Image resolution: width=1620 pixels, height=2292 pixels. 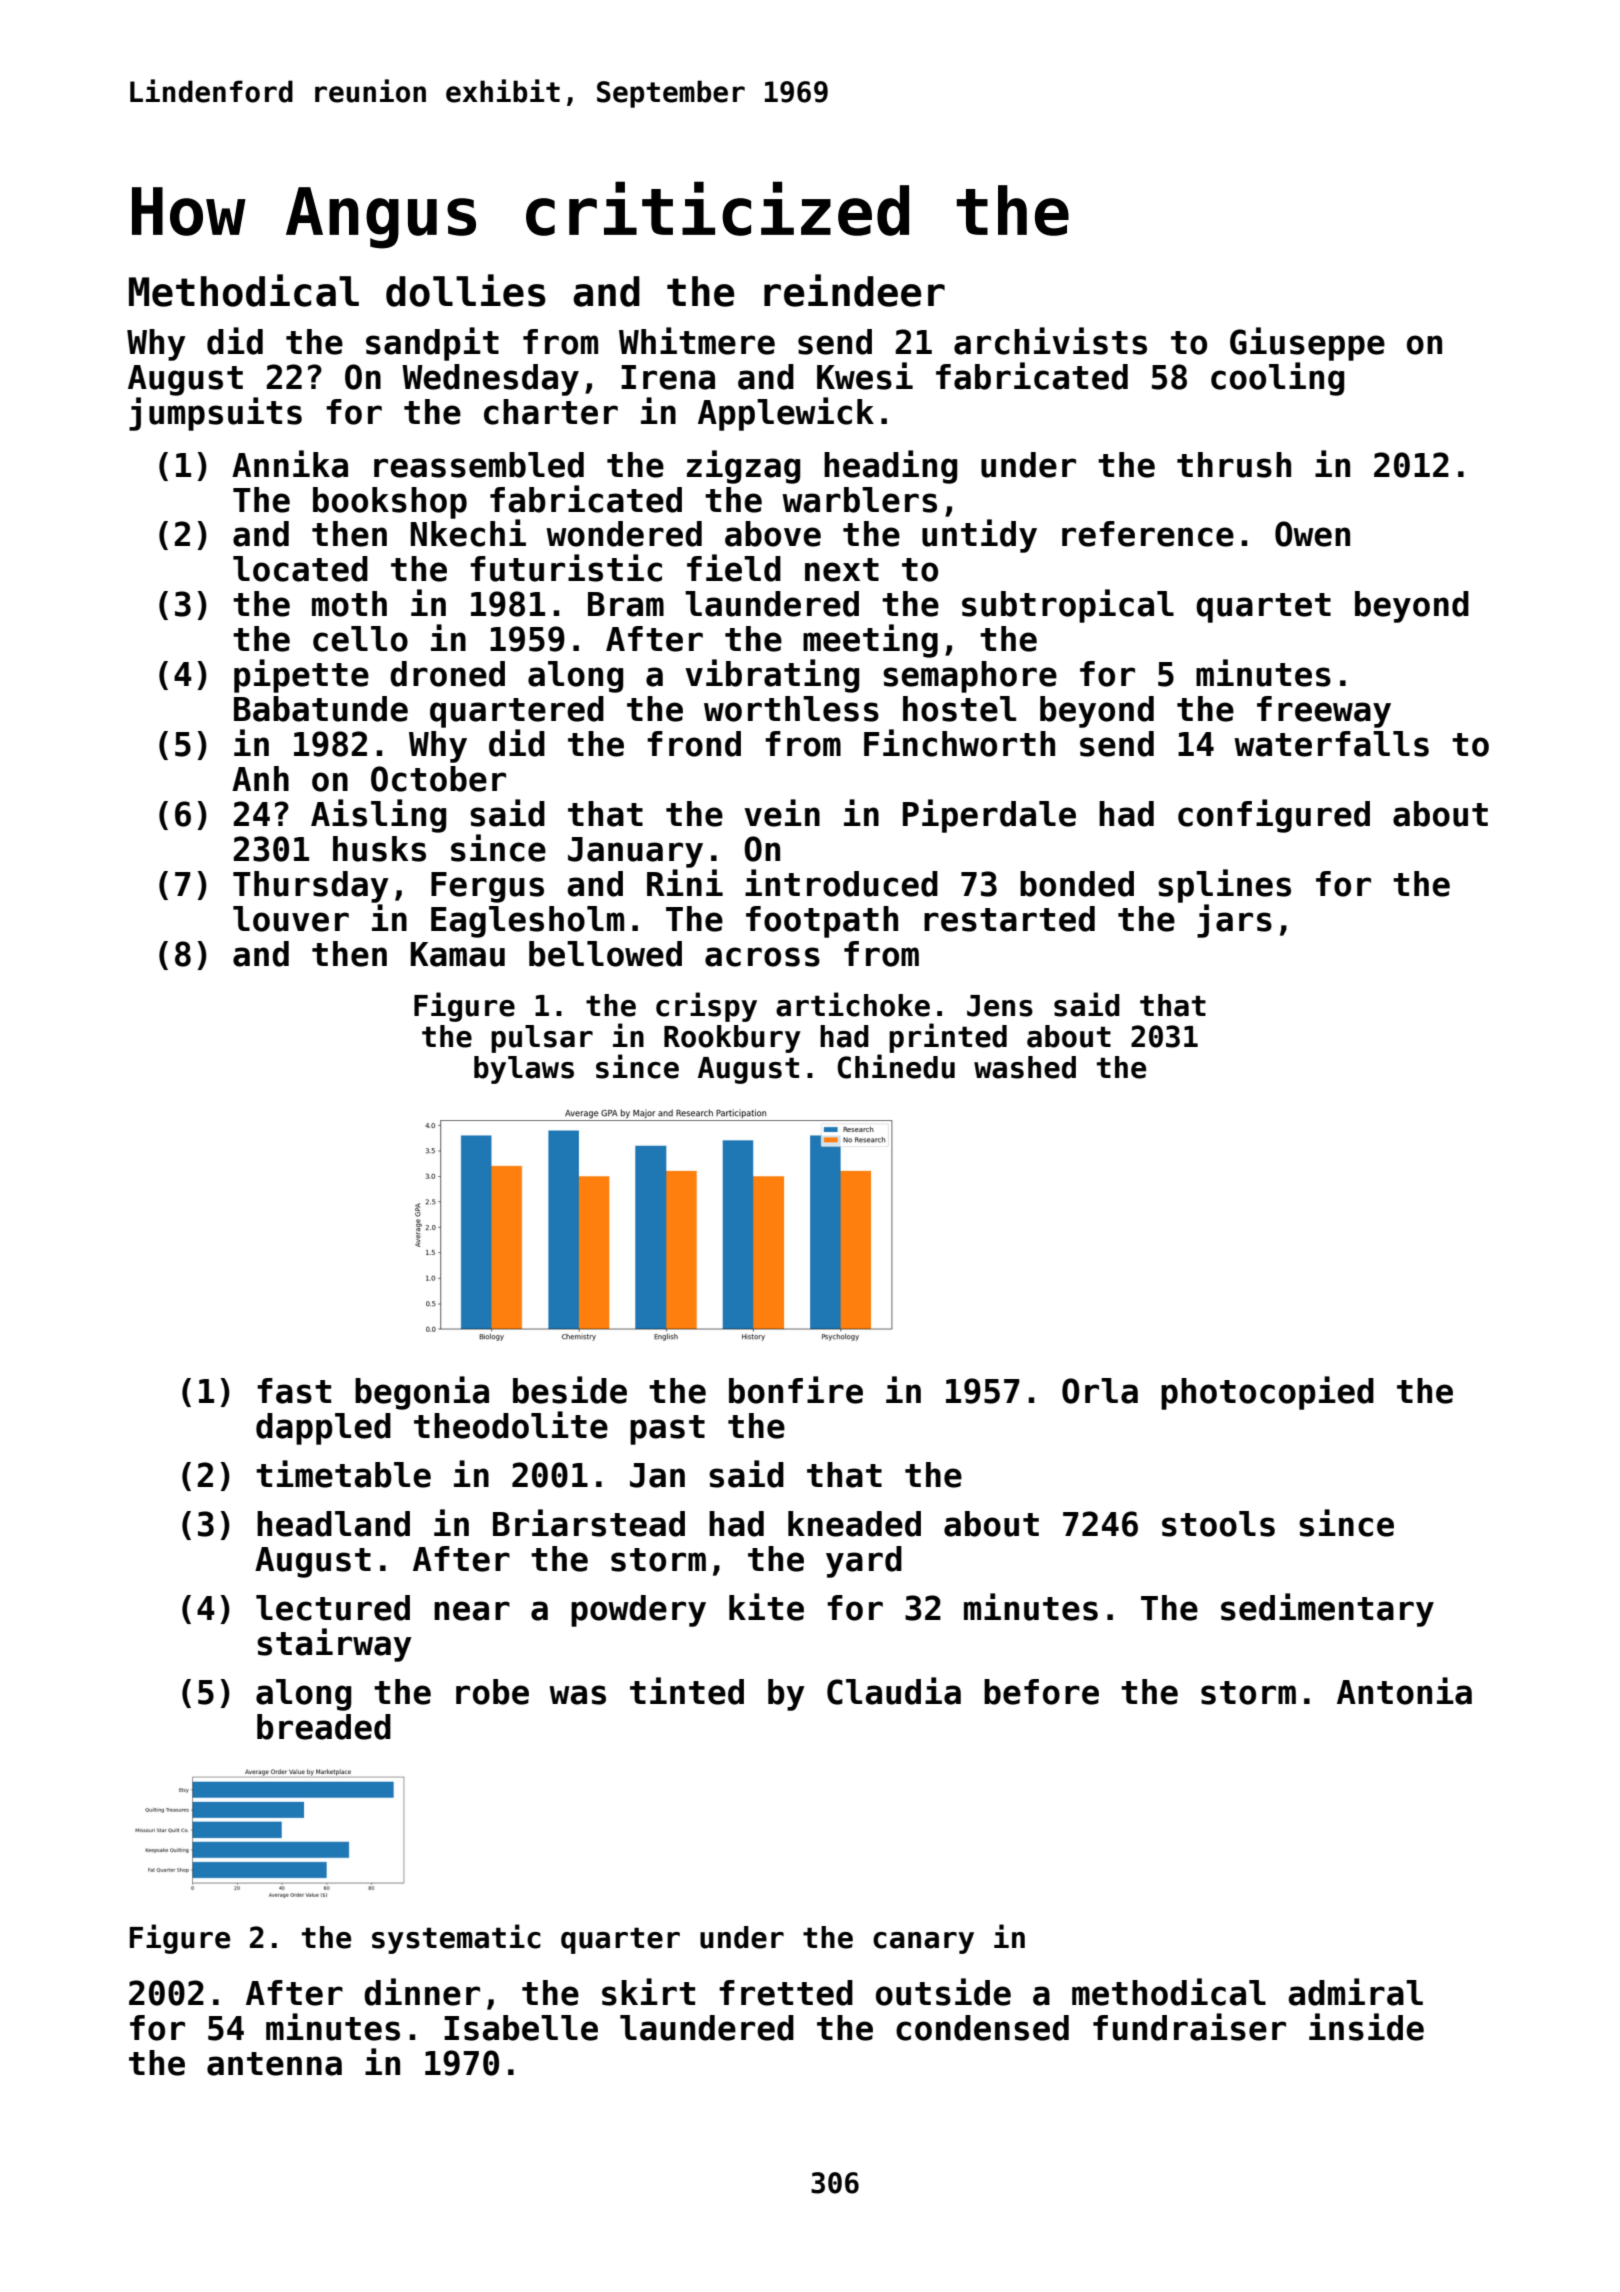 What do you see at coordinates (854, 290) in the screenshot?
I see `reindeer` at bounding box center [854, 290].
